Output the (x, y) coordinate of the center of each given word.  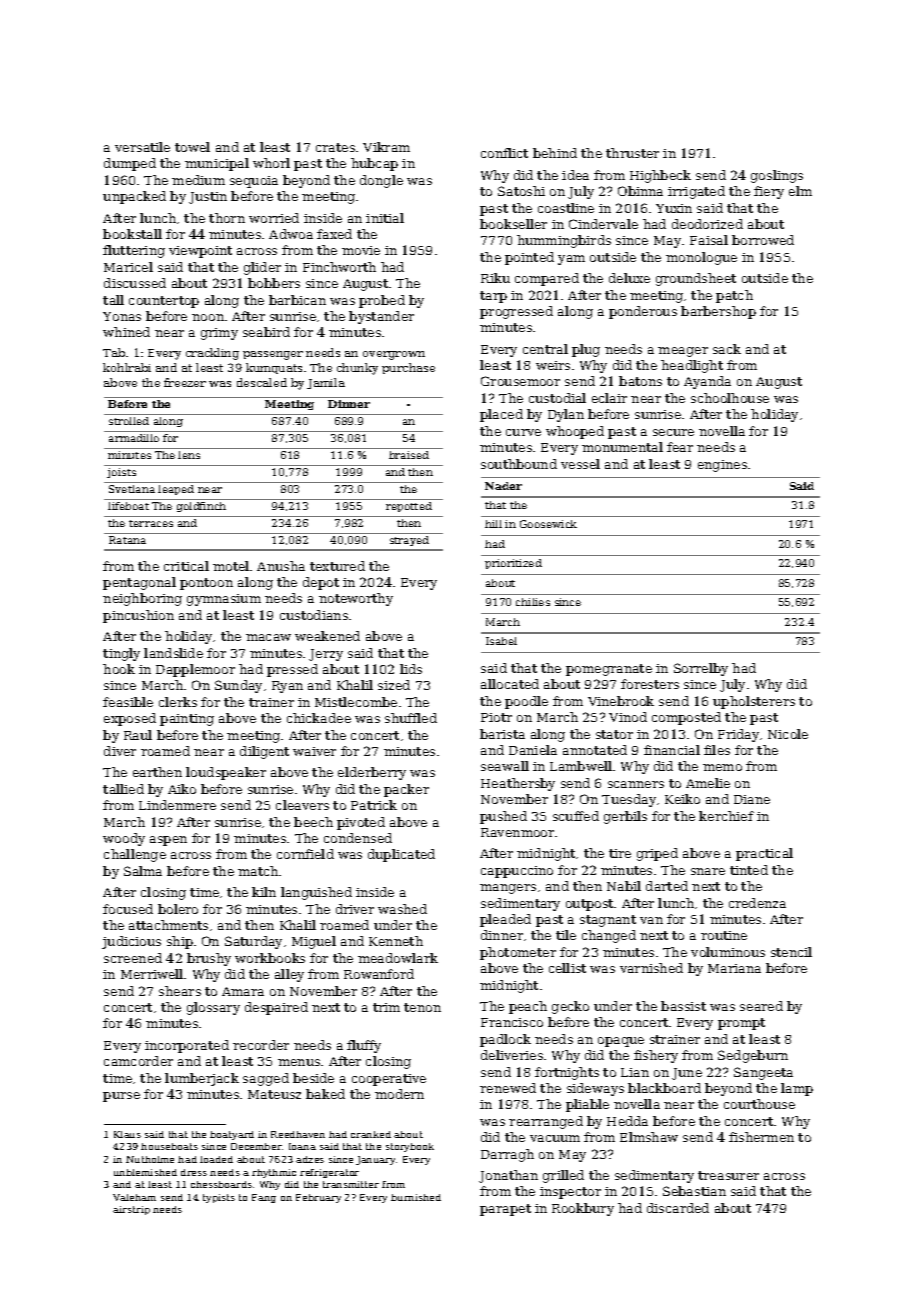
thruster (632, 153)
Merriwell (152, 974)
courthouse (759, 1104)
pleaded (505, 920)
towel (192, 147)
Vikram (386, 147)
